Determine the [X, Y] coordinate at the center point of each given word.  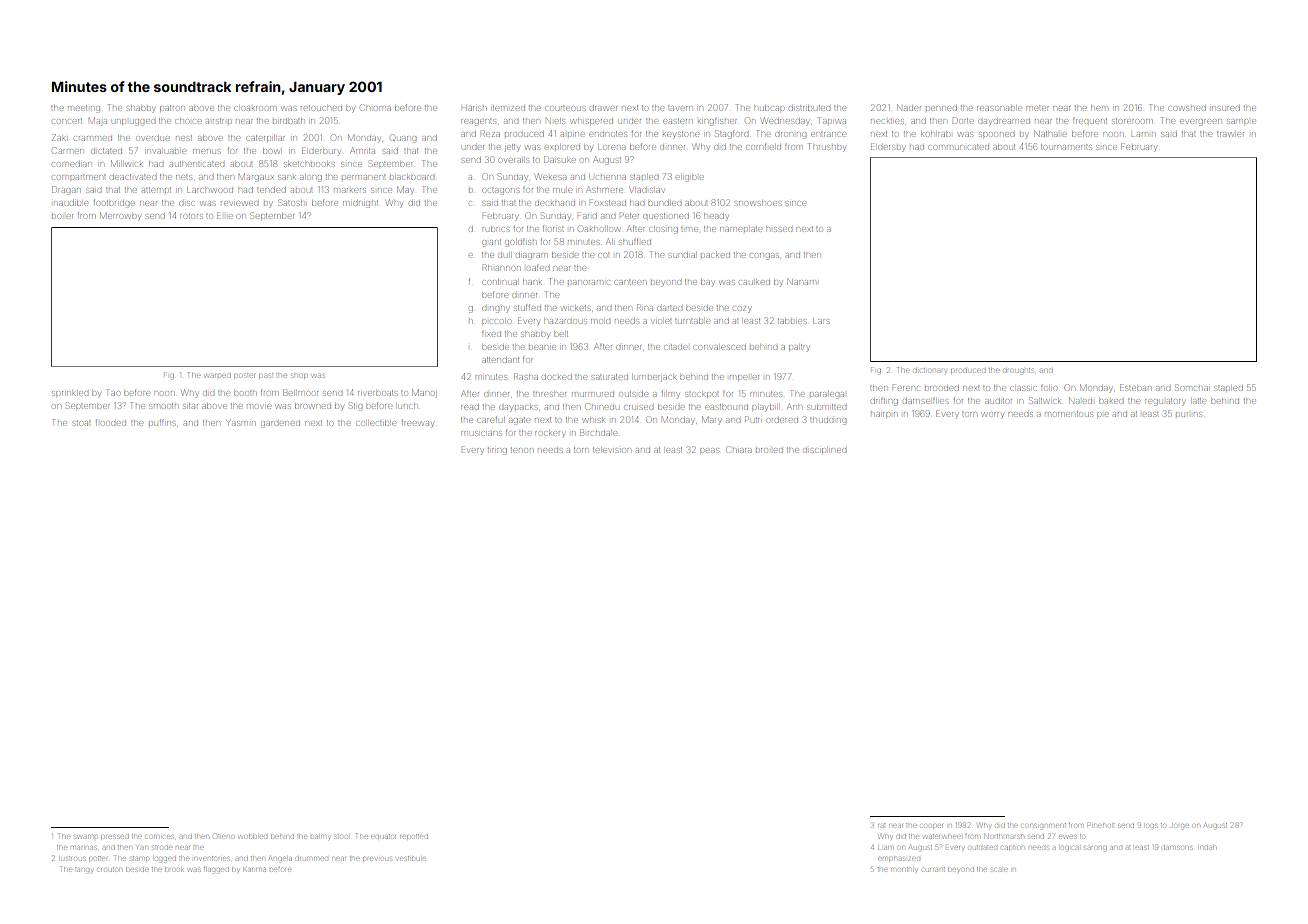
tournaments [1066, 147]
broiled [769, 450]
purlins [1189, 414]
